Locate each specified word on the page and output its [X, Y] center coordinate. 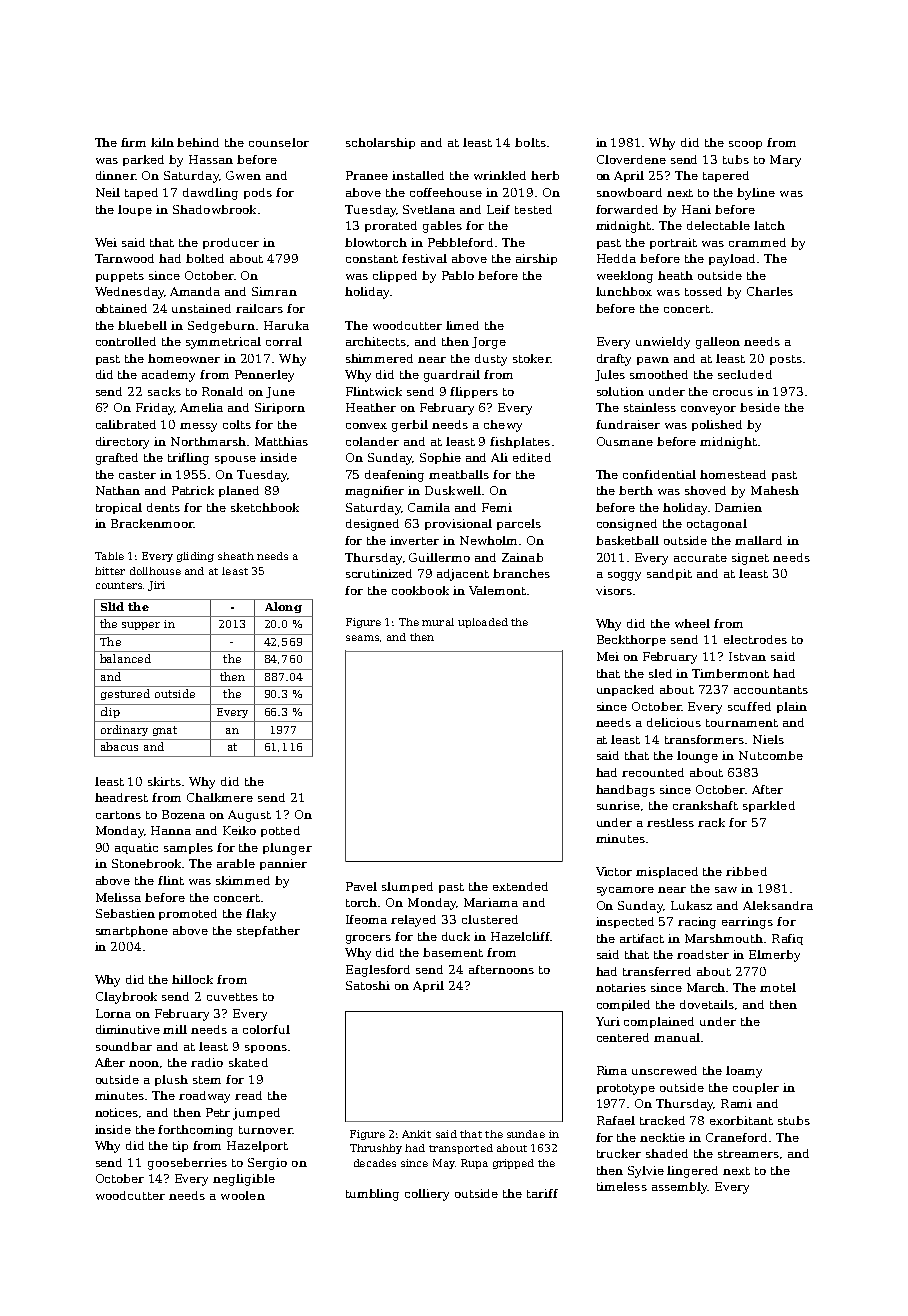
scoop [745, 145]
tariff [542, 1193]
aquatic [136, 848]
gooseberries [187, 1164]
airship [536, 259]
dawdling [210, 194]
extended [520, 886]
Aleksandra [778, 905]
